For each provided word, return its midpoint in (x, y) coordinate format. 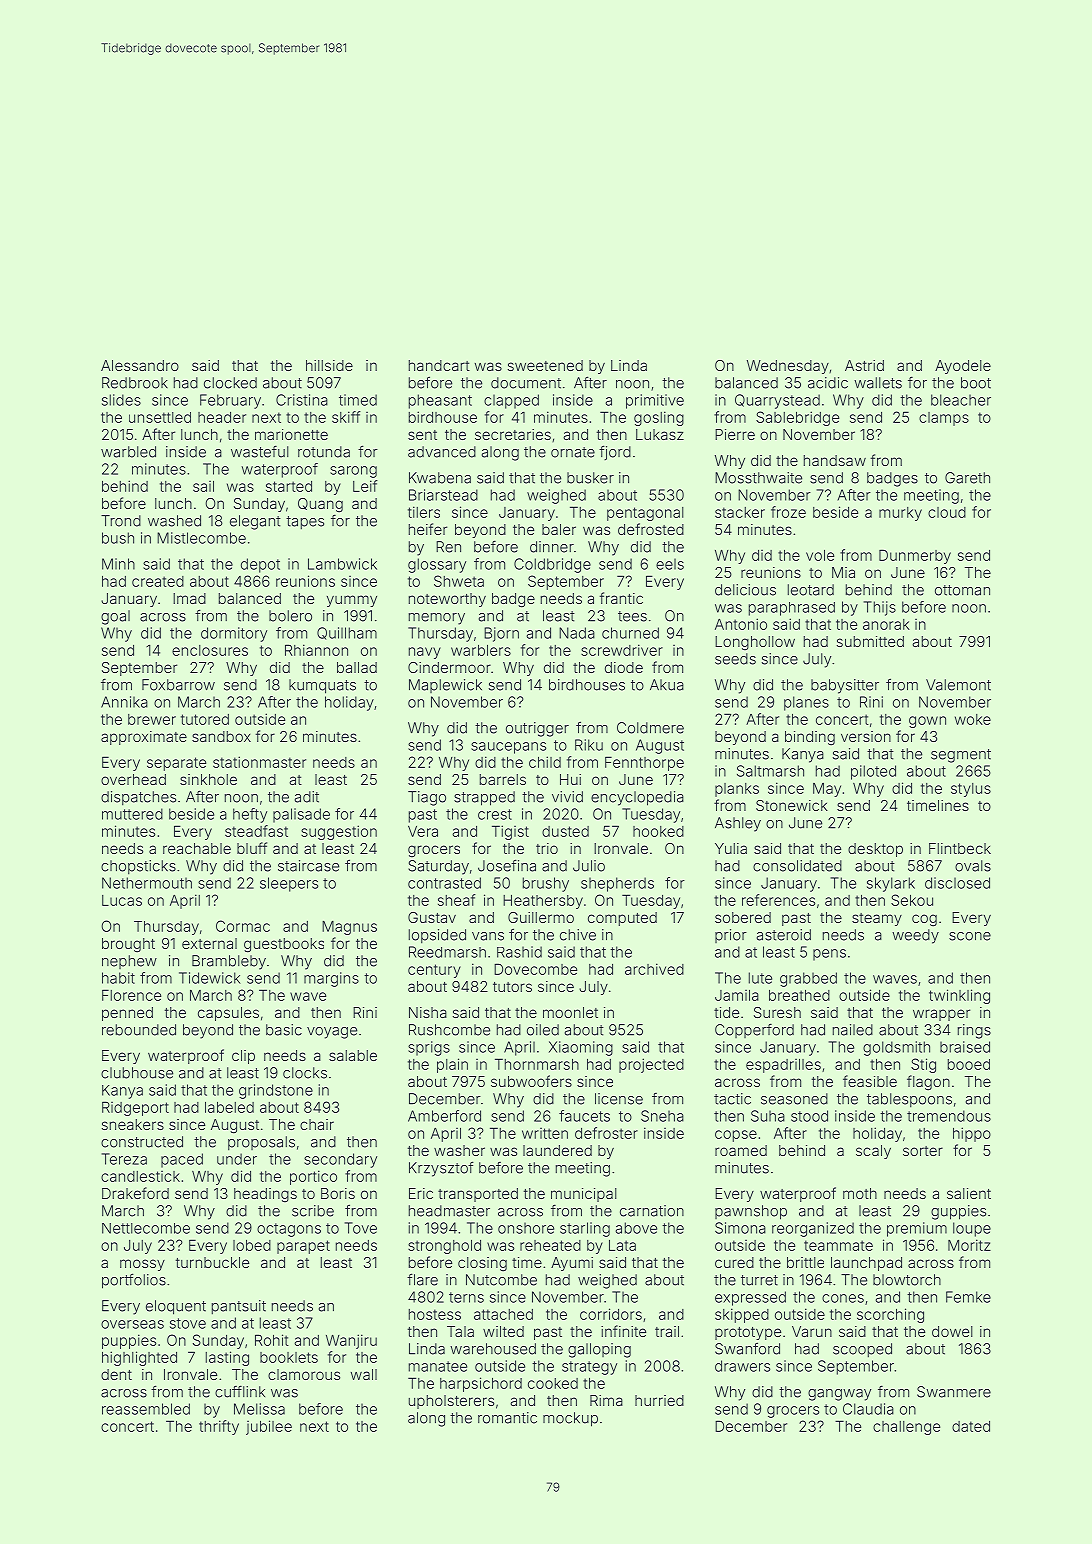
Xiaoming (581, 1048)
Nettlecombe (146, 1228)
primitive (655, 401)
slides (121, 400)
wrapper (941, 1015)
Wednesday (788, 367)
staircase (308, 866)
